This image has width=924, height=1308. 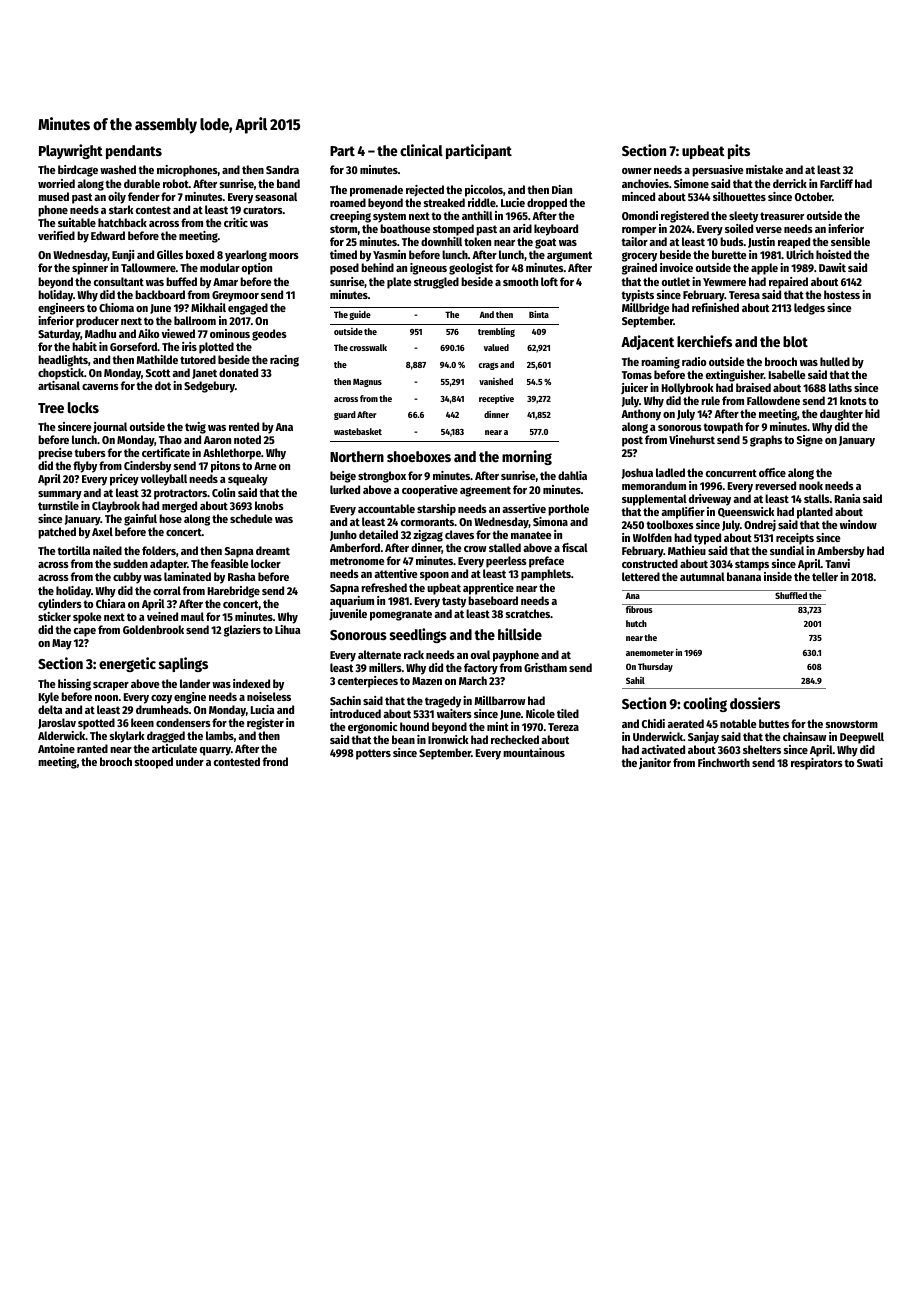 What do you see at coordinates (840, 387) in the image?
I see `laths` at bounding box center [840, 387].
